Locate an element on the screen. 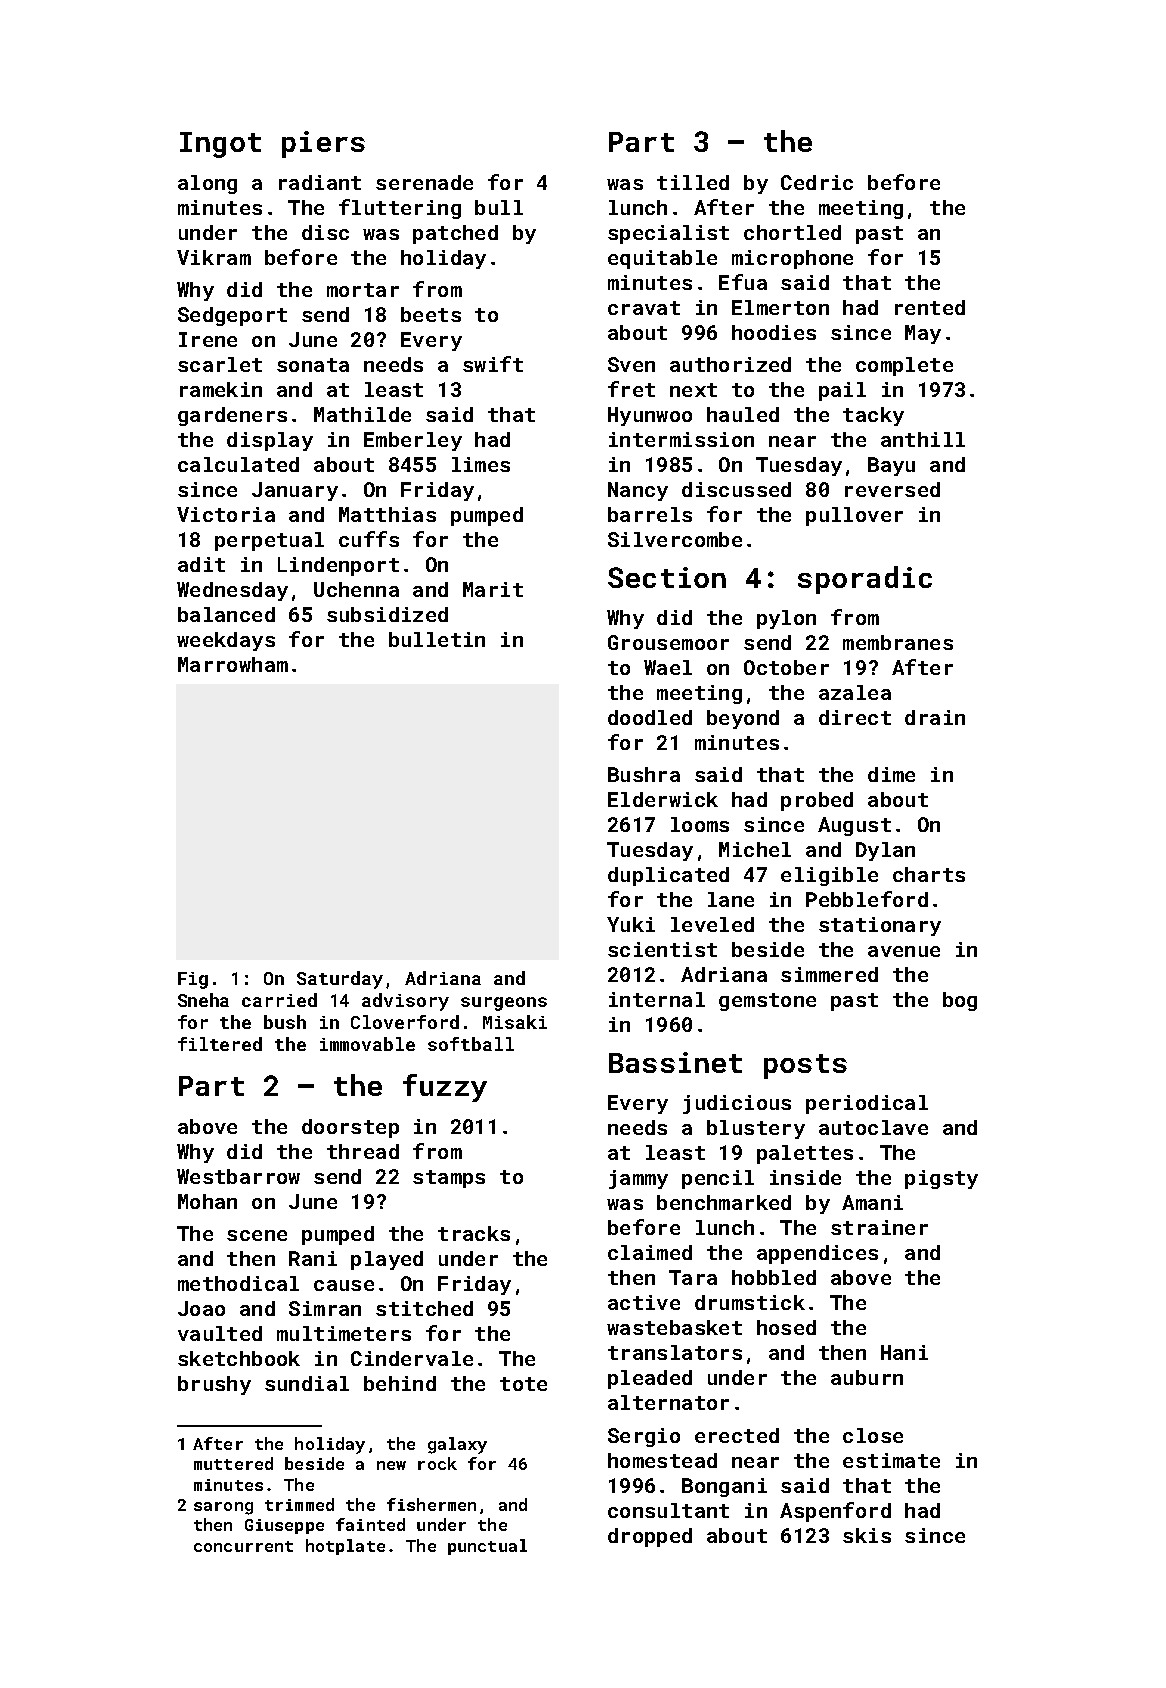 The height and width of the screenshot is (1688, 1166). Yuki is located at coordinates (631, 924).
